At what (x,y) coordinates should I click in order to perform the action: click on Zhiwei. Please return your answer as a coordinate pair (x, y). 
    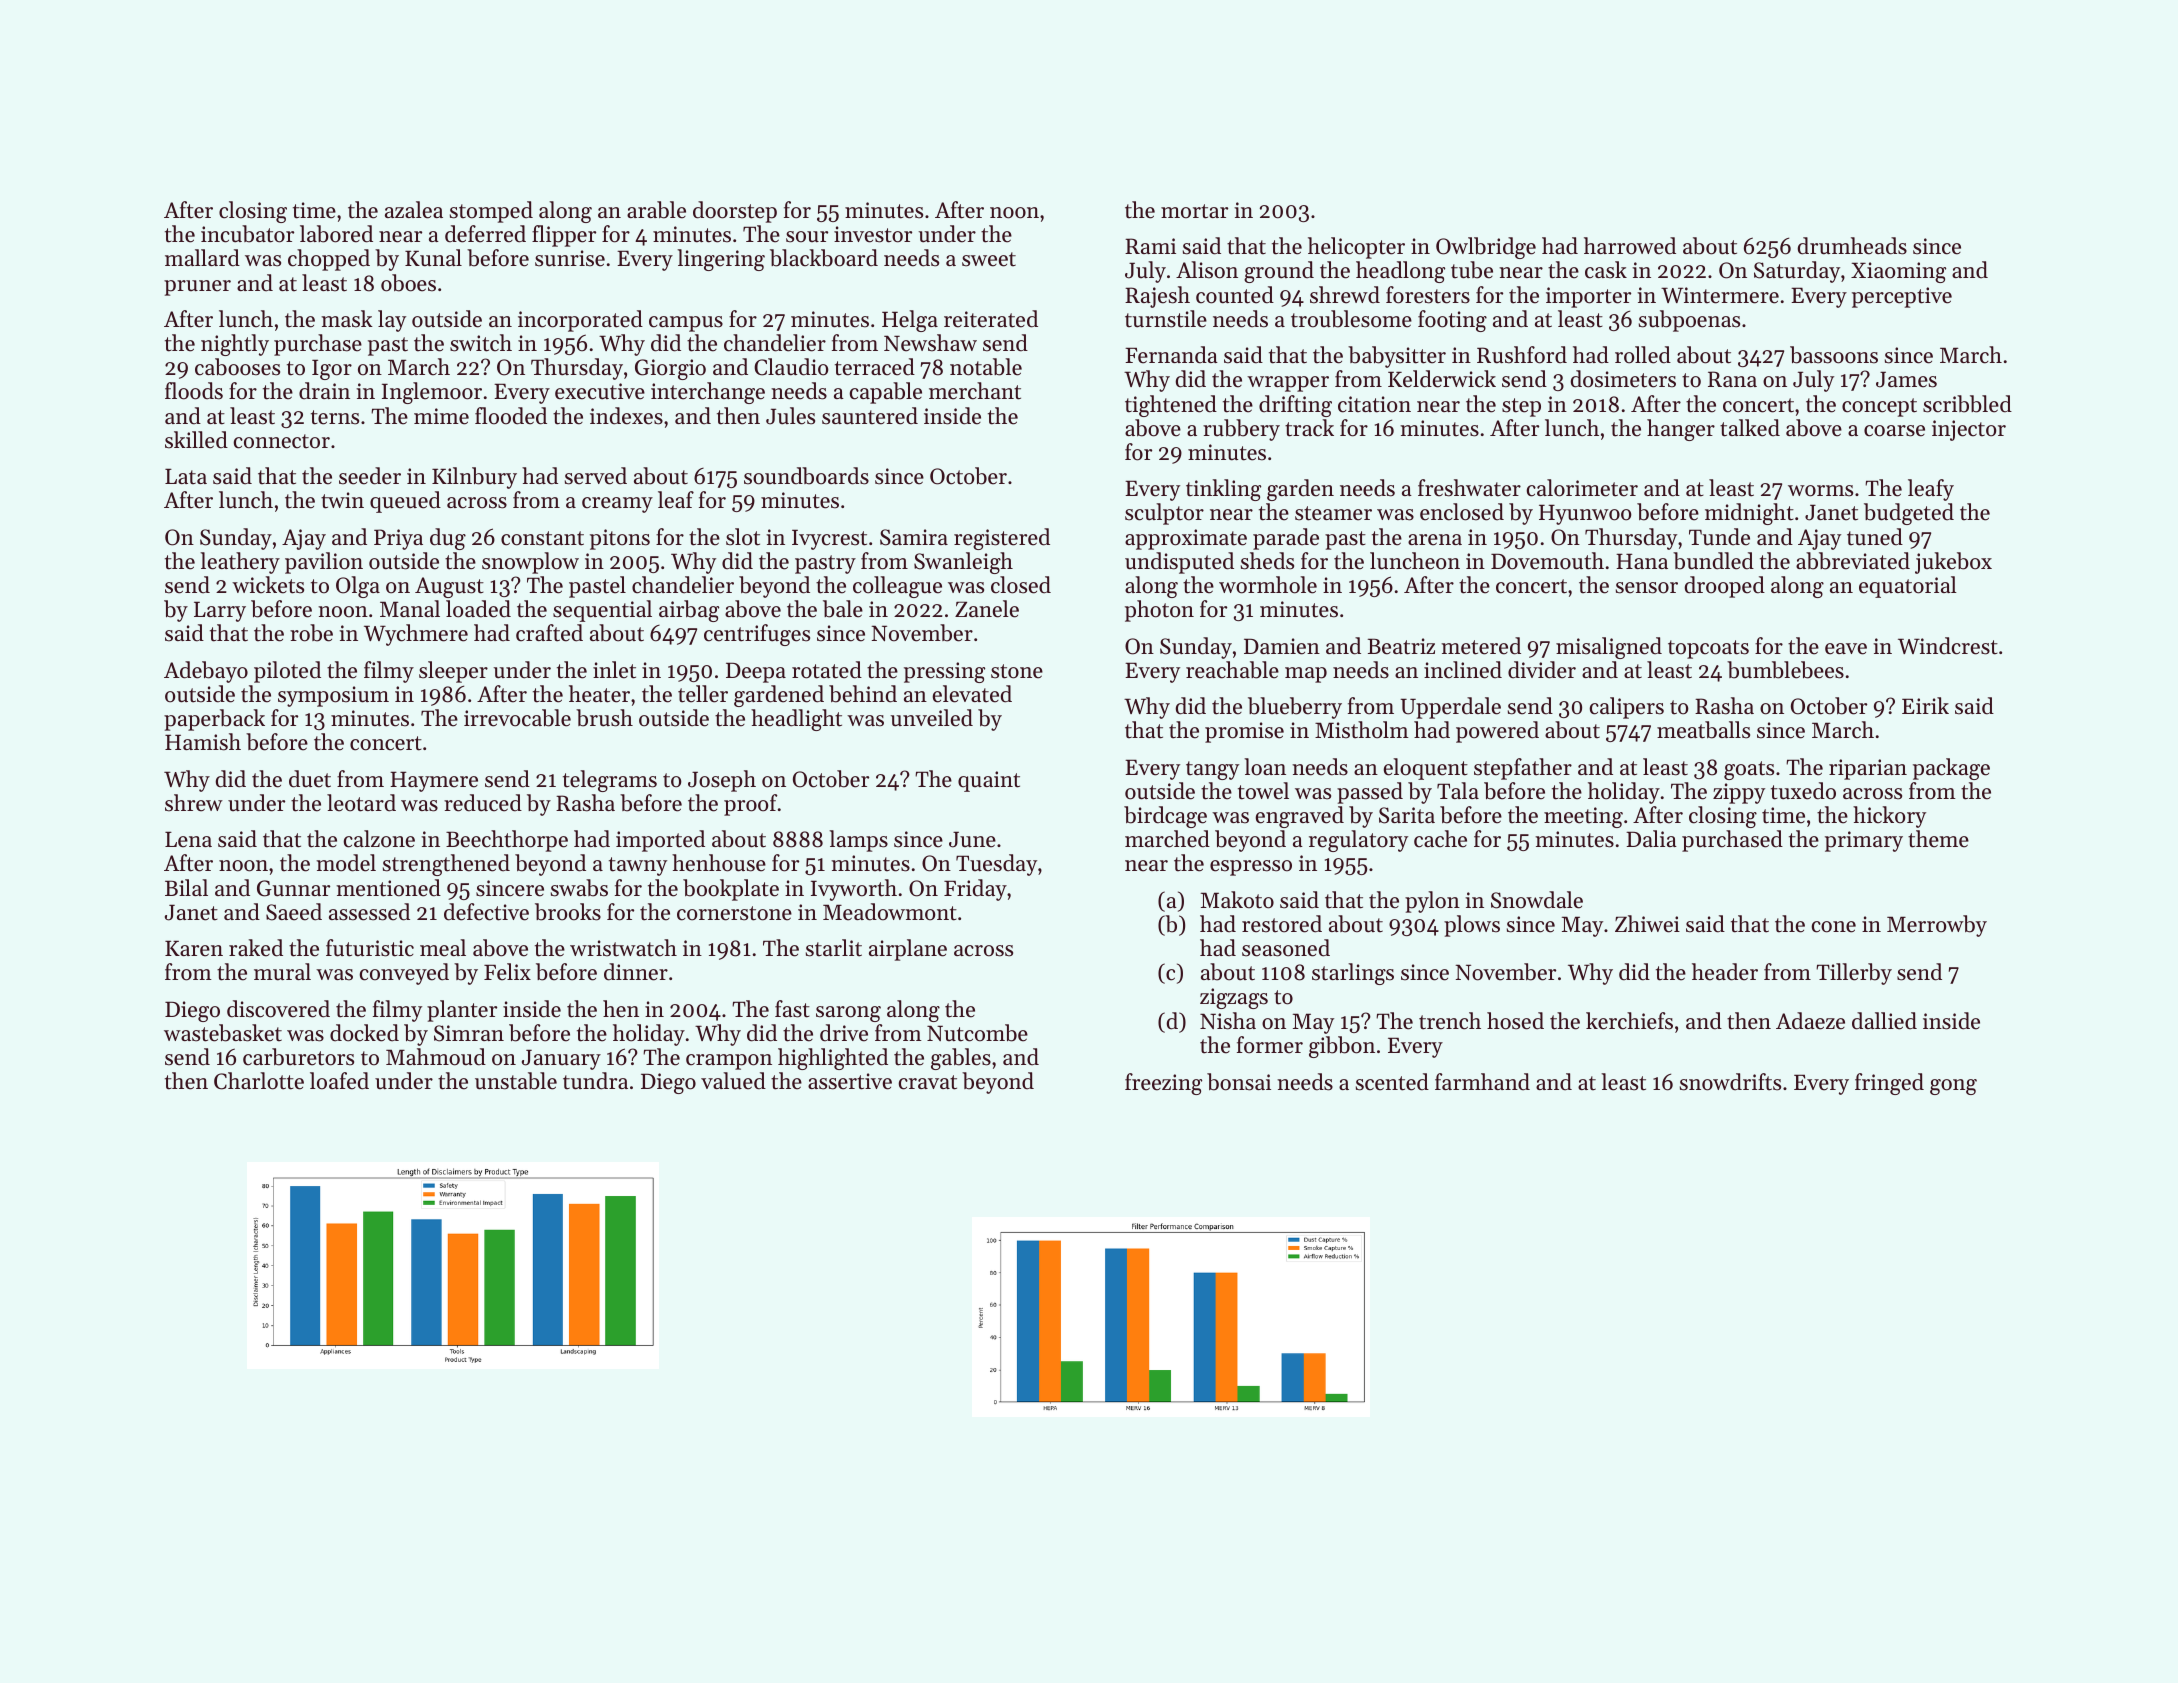
    Looking at the image, I should click on (1647, 924).
